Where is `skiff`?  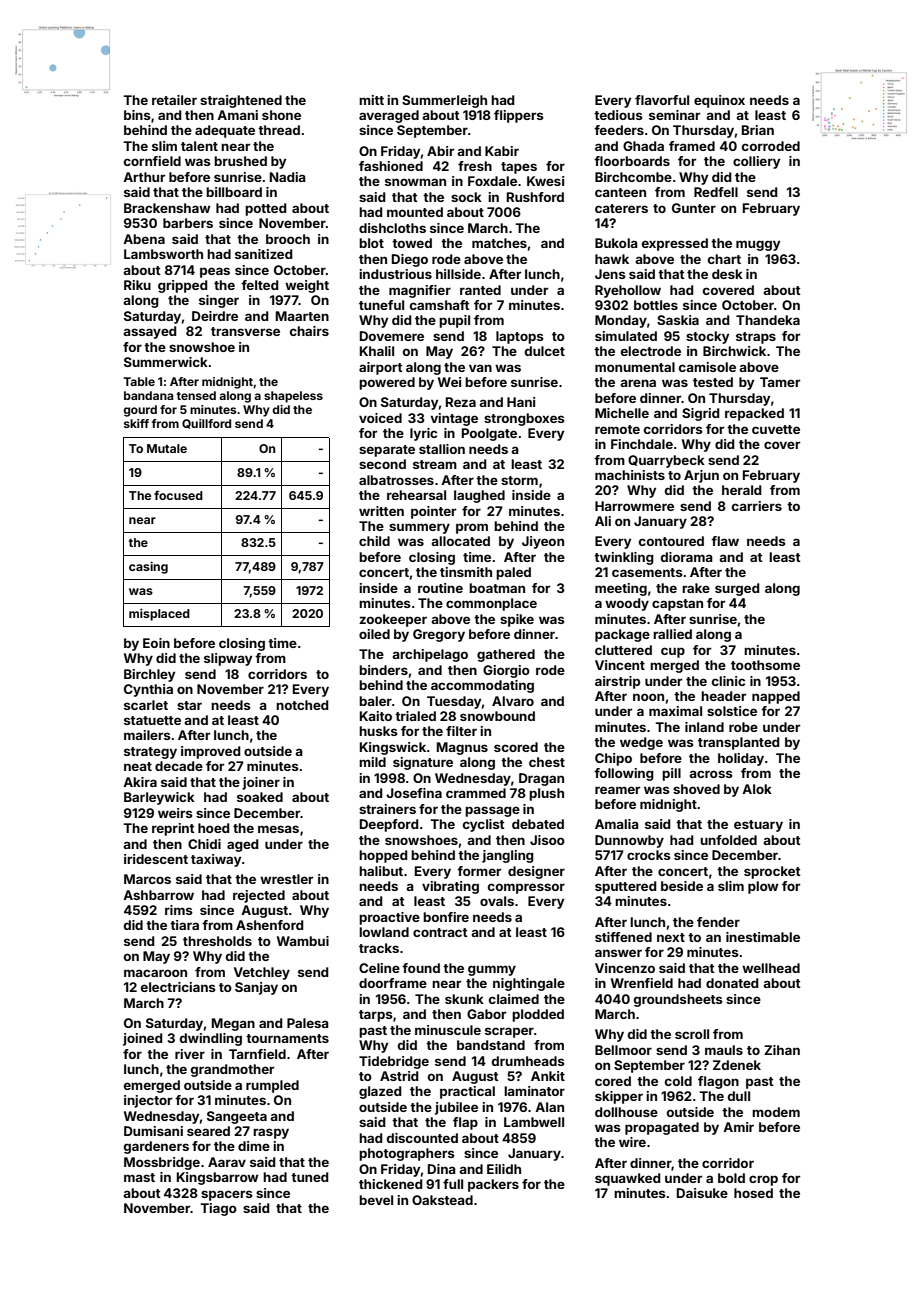 skiff is located at coordinates (136, 423).
